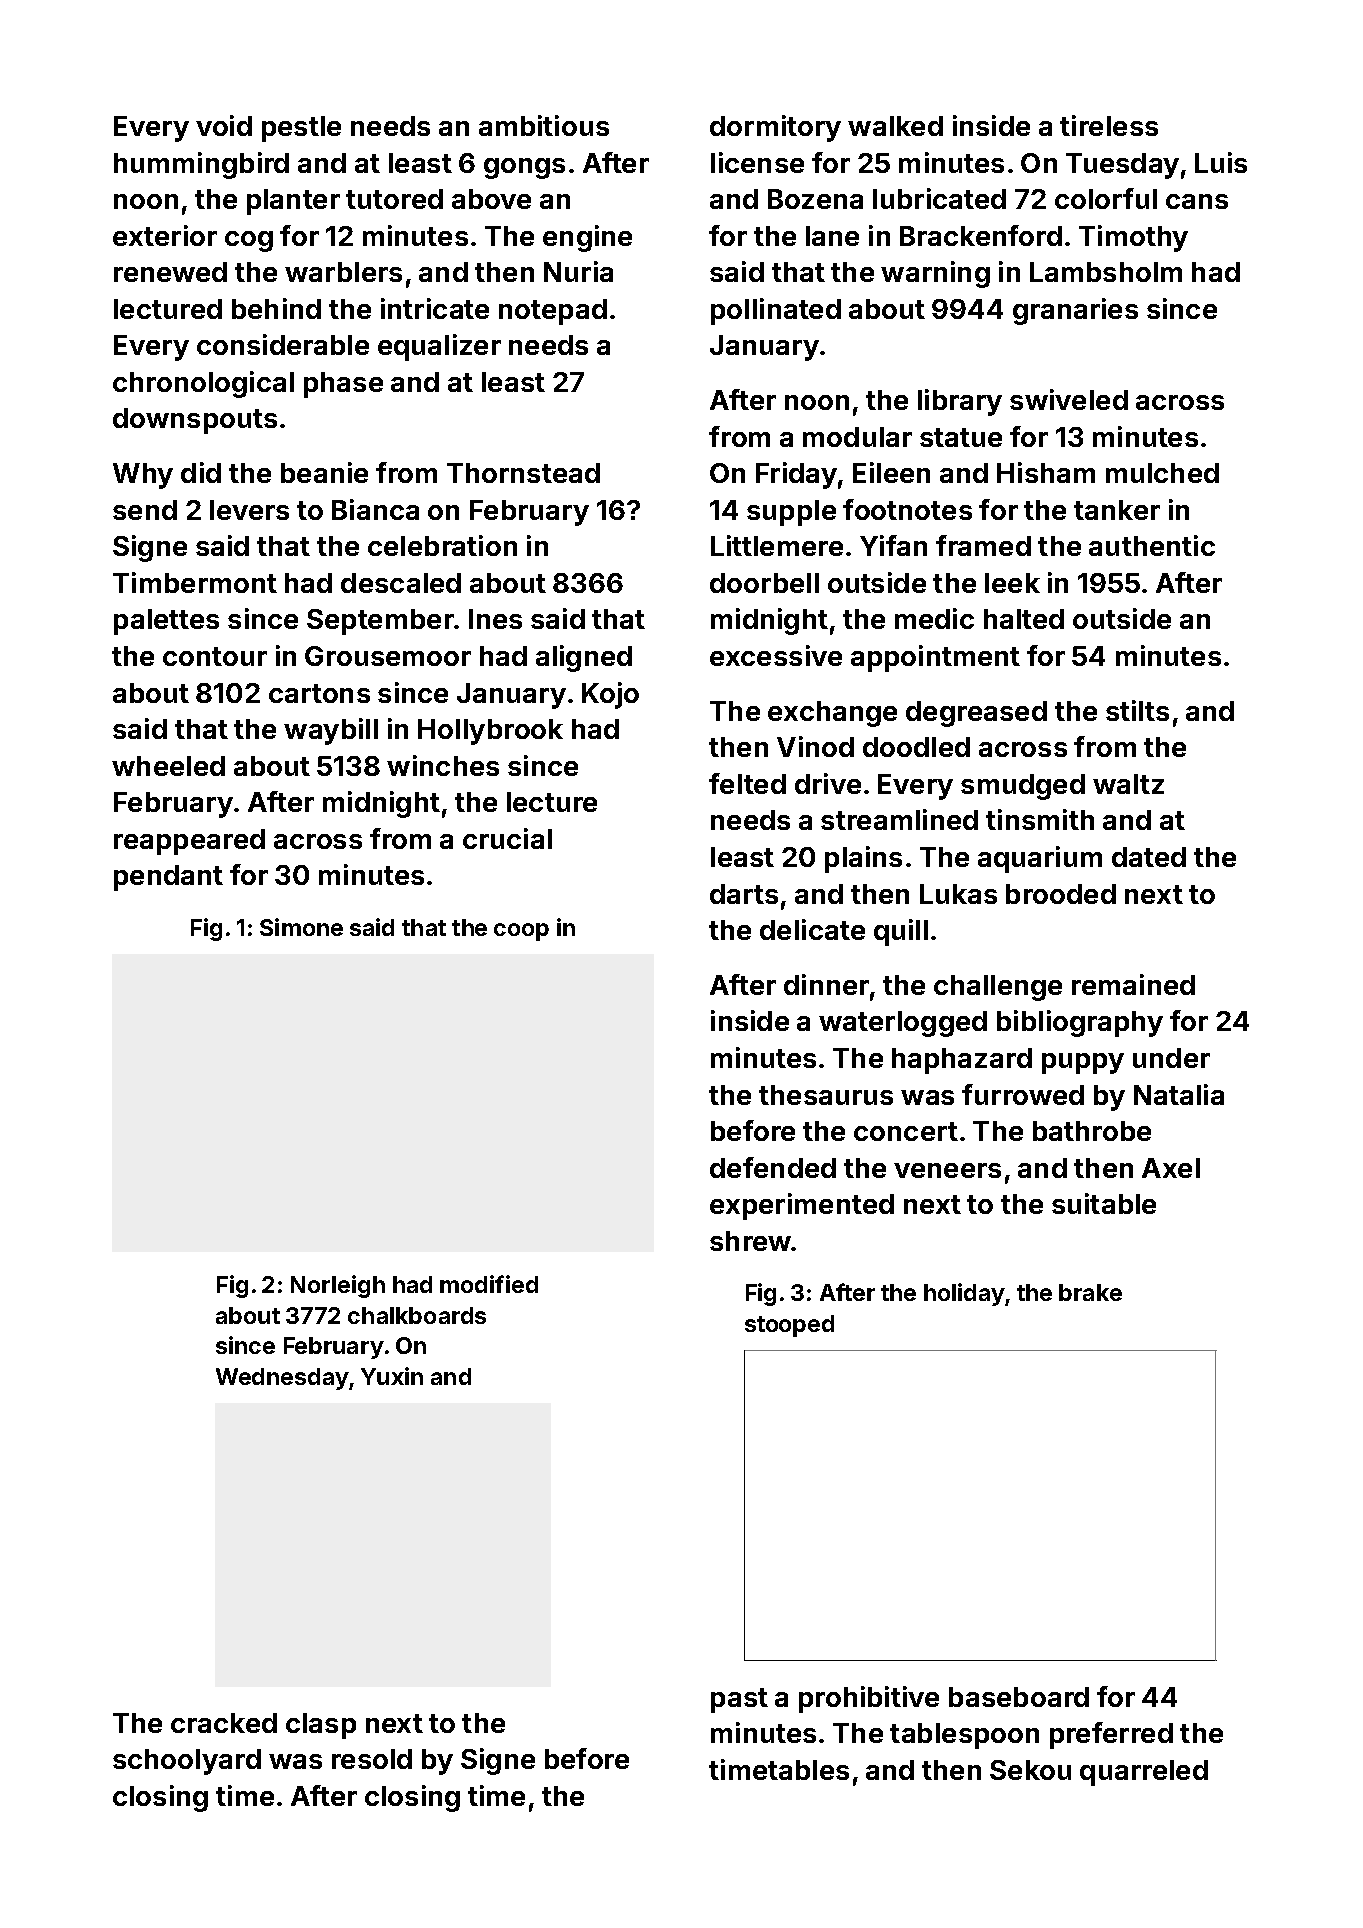 The image size is (1363, 1928). Describe the element at coordinates (1106, 198) in the image. I see `colorful` at that location.
